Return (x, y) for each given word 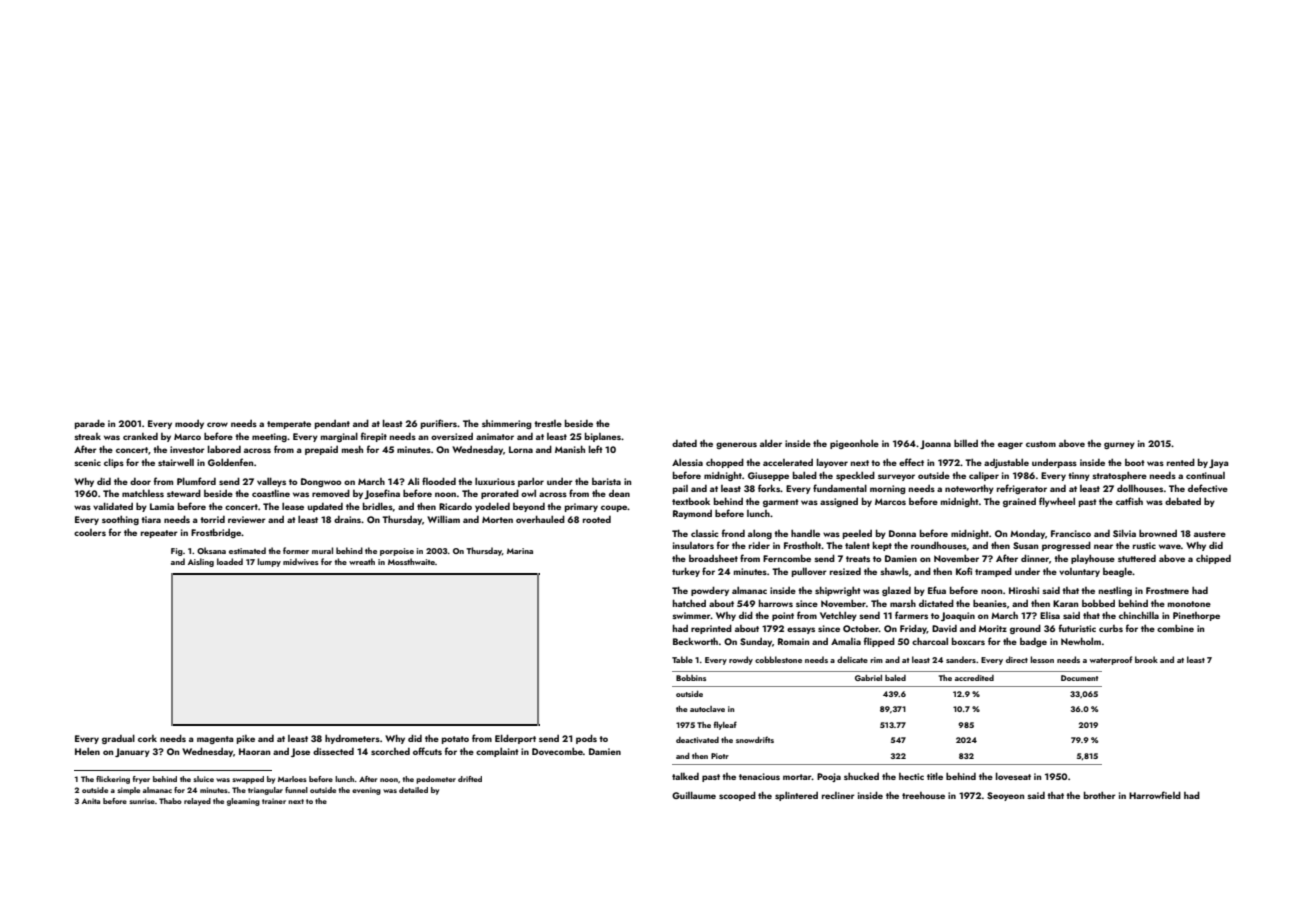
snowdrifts (755, 739)
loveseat (1013, 776)
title (935, 776)
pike (246, 739)
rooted (597, 519)
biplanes (603, 437)
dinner (1035, 558)
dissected (333, 751)
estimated (247, 550)
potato (455, 740)
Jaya (1219, 463)
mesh (352, 449)
